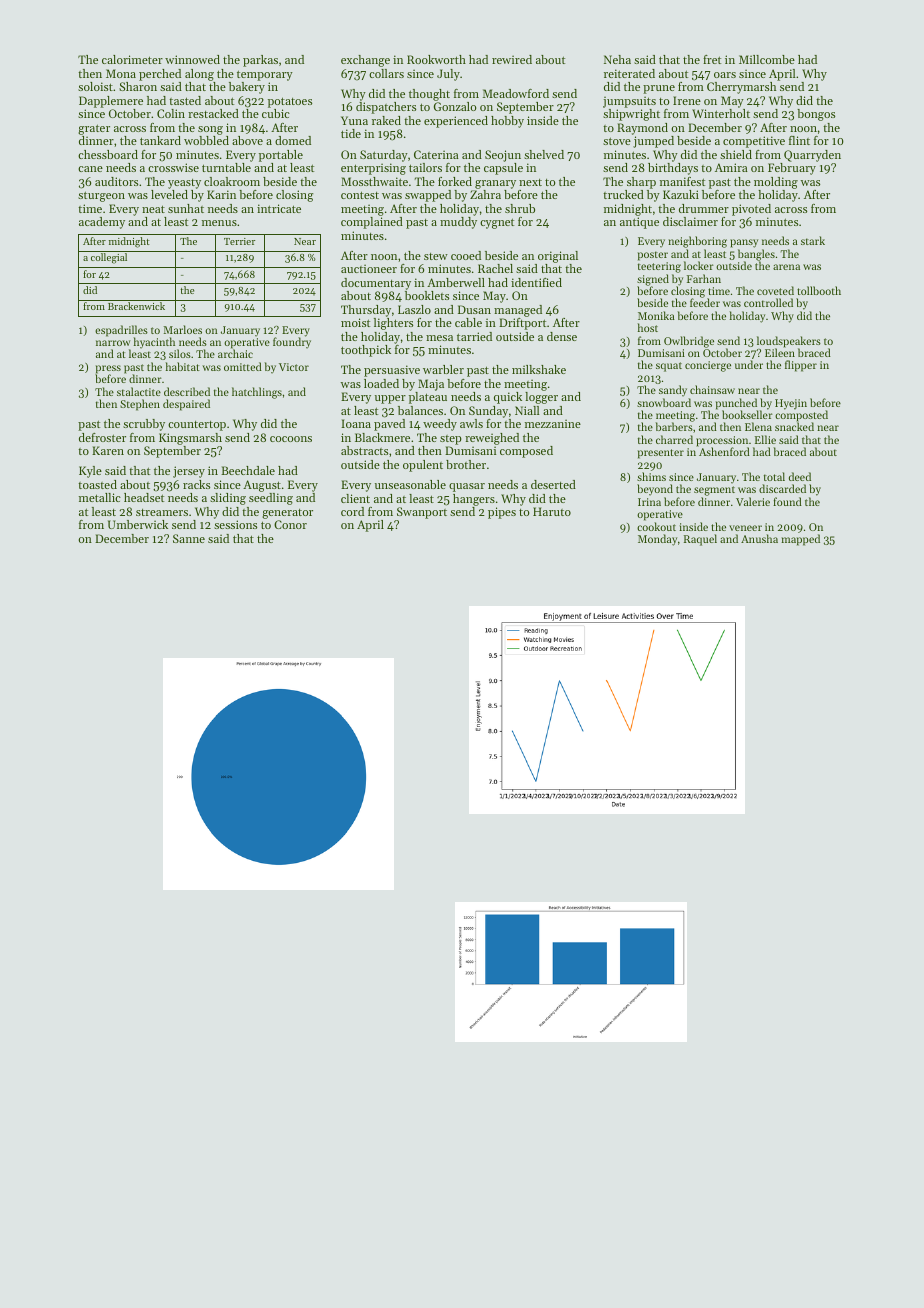  I want to click on Hyejin, so click(791, 404).
